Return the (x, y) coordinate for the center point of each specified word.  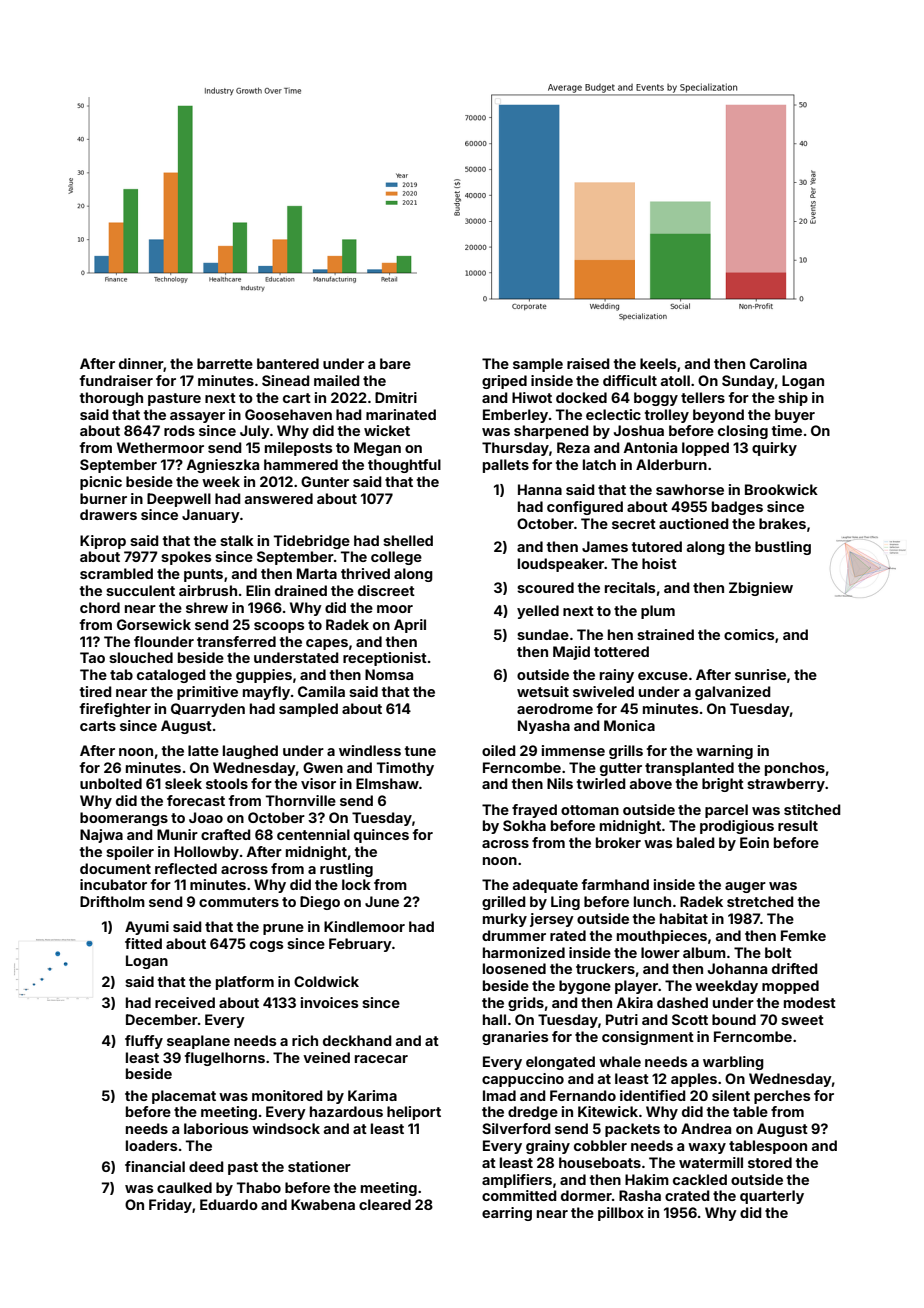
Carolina (778, 363)
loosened (514, 968)
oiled (499, 750)
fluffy (144, 1042)
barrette (225, 363)
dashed (682, 1002)
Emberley (515, 416)
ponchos (795, 769)
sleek (183, 783)
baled (696, 842)
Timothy (405, 769)
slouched (141, 657)
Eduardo (229, 1204)
